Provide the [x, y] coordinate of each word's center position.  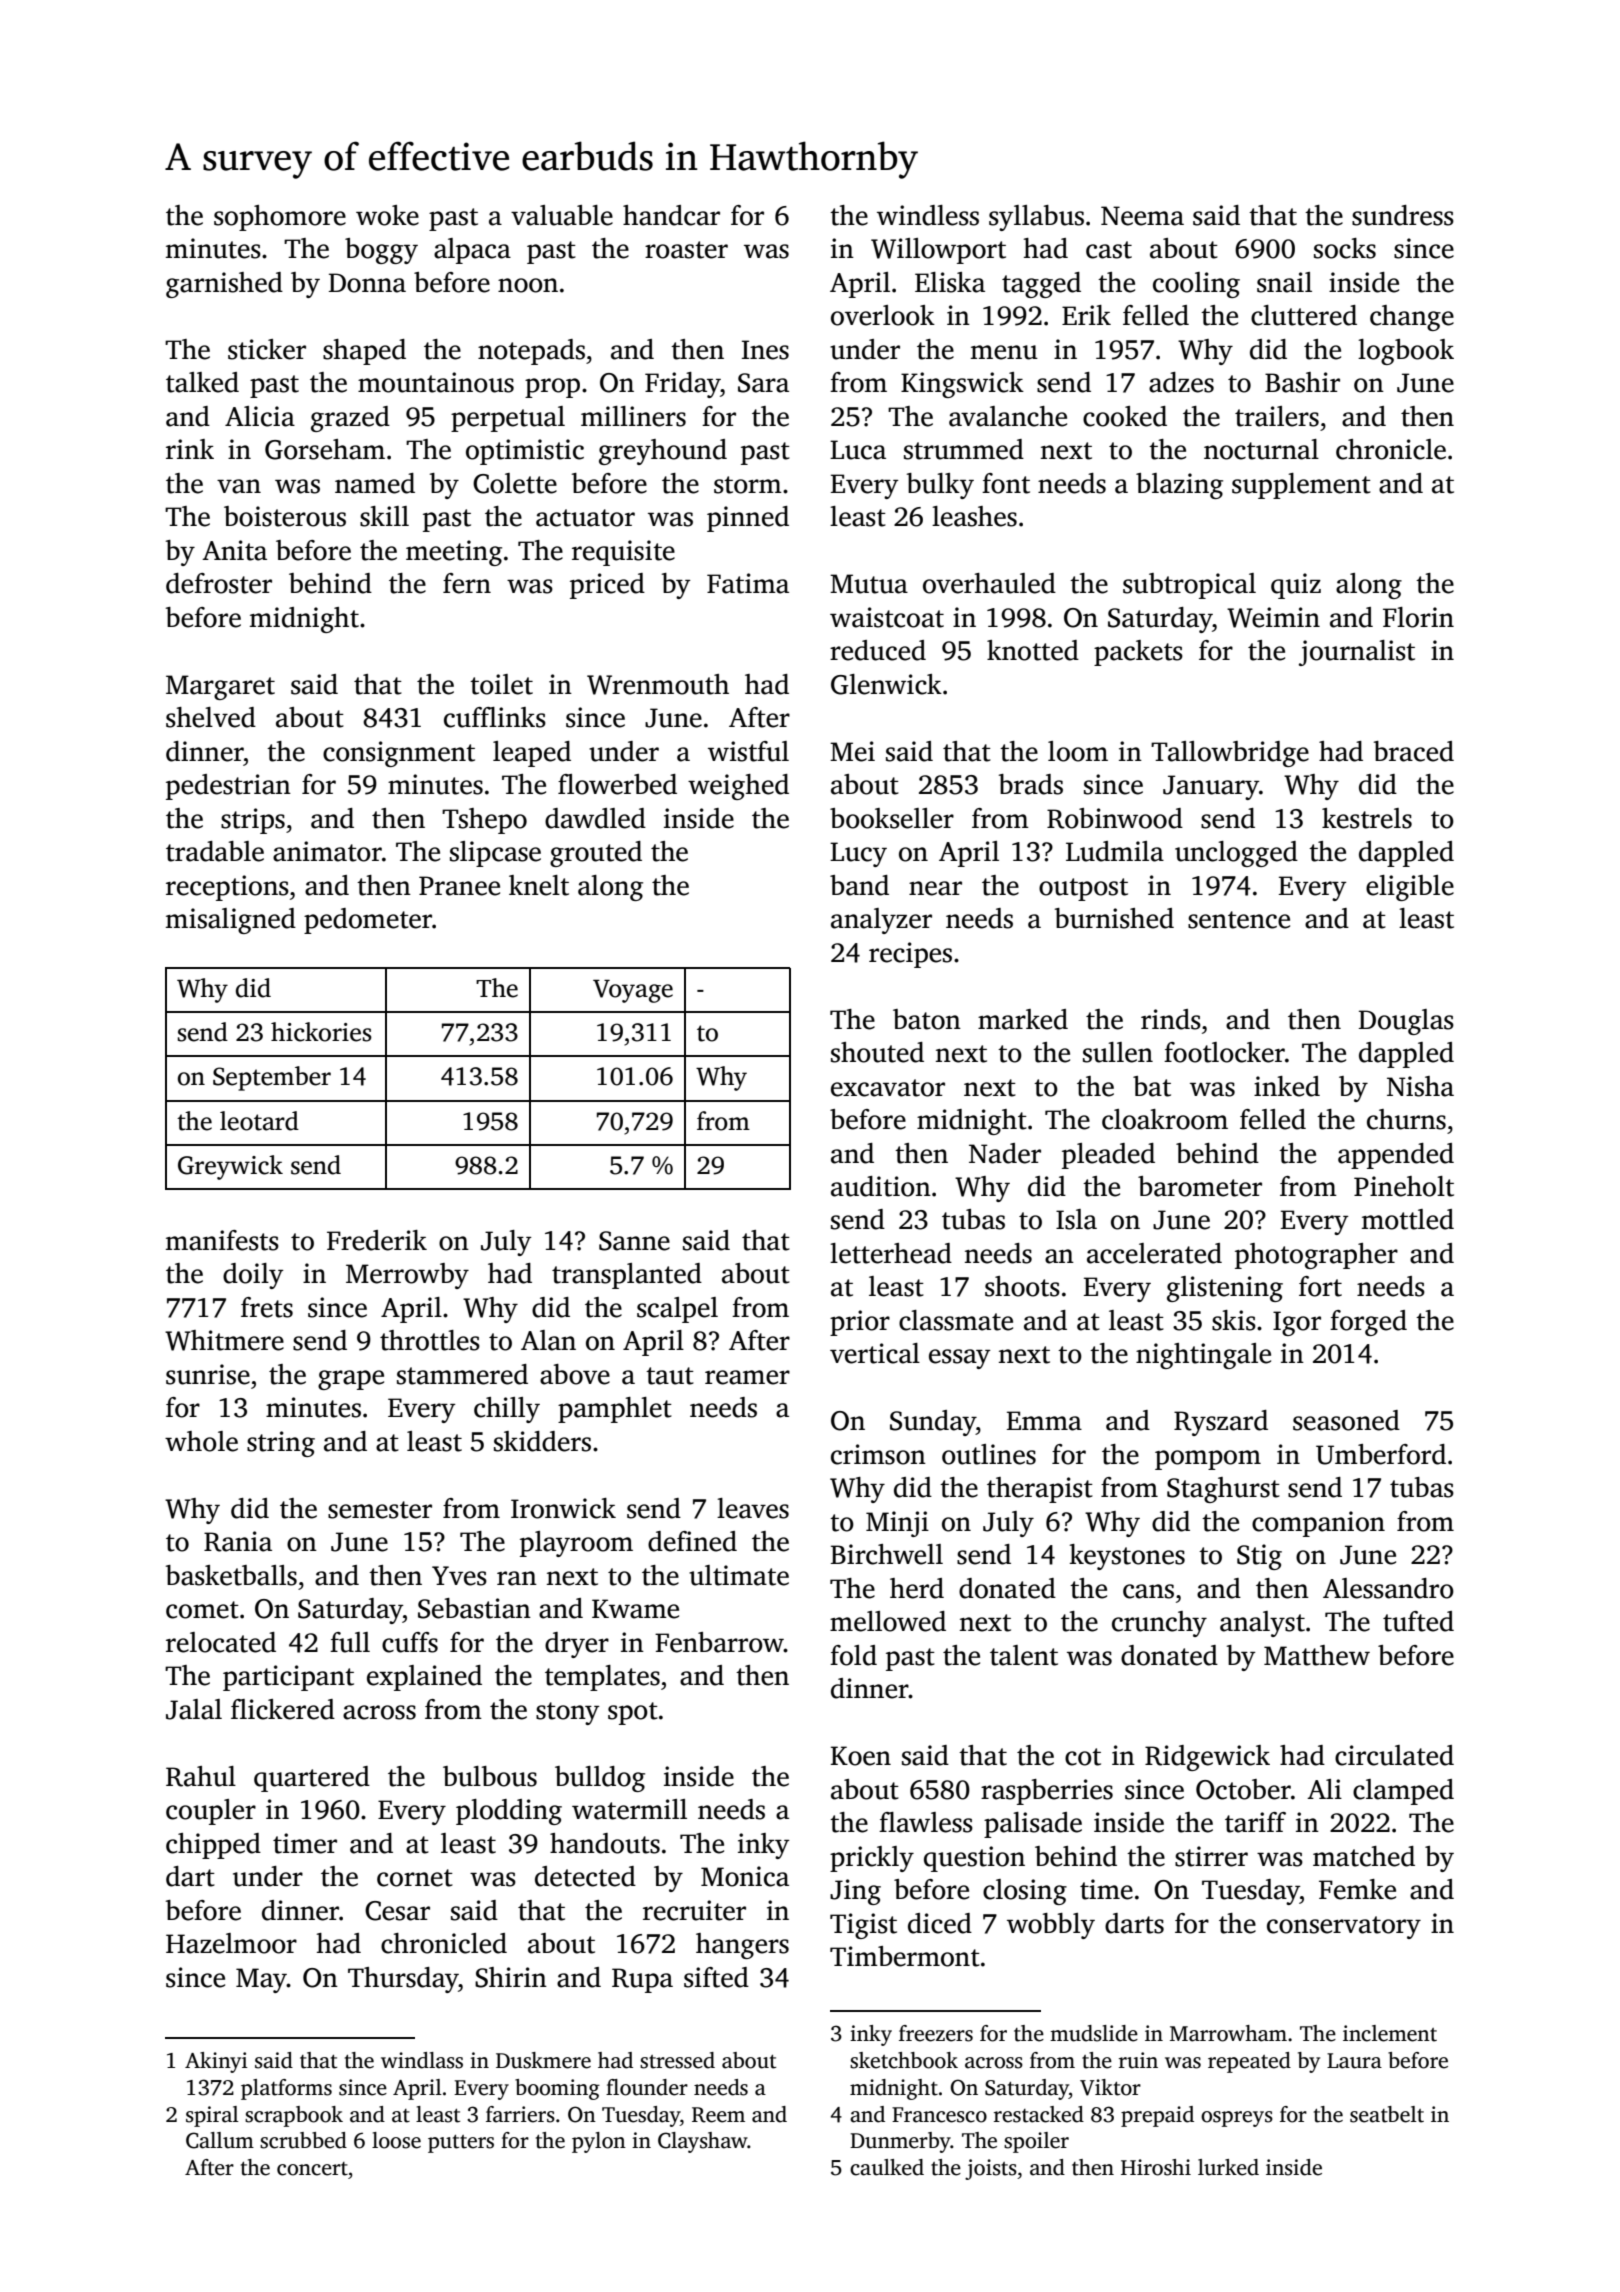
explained [424, 1678]
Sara [763, 383]
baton [927, 1019]
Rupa [642, 1980]
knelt [539, 885]
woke [387, 215]
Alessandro [1388, 1588]
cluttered [1304, 315]
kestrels [1367, 818]
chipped [213, 1846]
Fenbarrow [719, 1642]
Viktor [1110, 2087]
